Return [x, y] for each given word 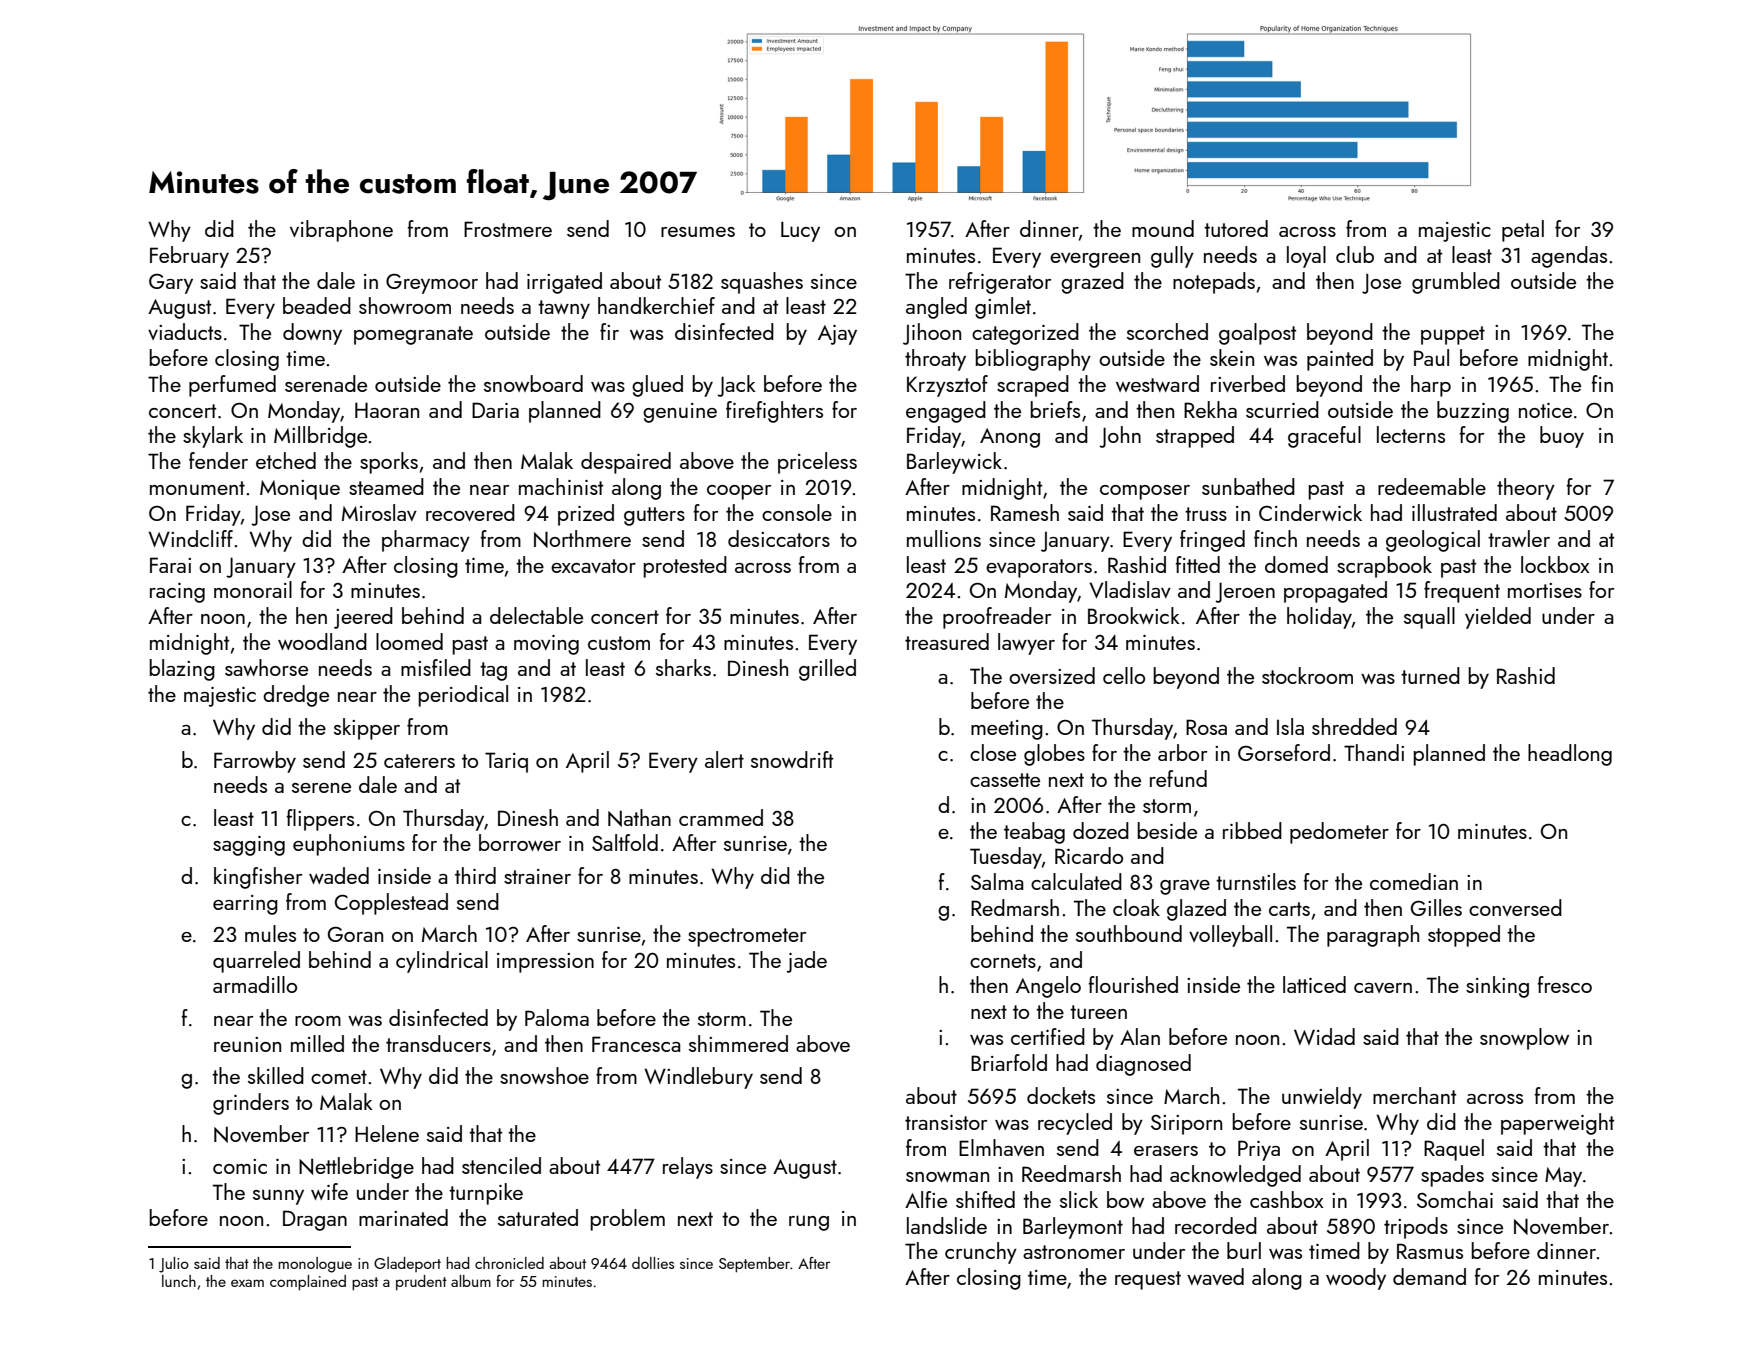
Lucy [800, 231]
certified [1048, 1036]
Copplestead [391, 904]
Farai [170, 565]
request [1148, 1280]
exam [247, 1283]
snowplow [1524, 1039]
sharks [683, 667]
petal [1523, 231]
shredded [1354, 726]
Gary [171, 284]
